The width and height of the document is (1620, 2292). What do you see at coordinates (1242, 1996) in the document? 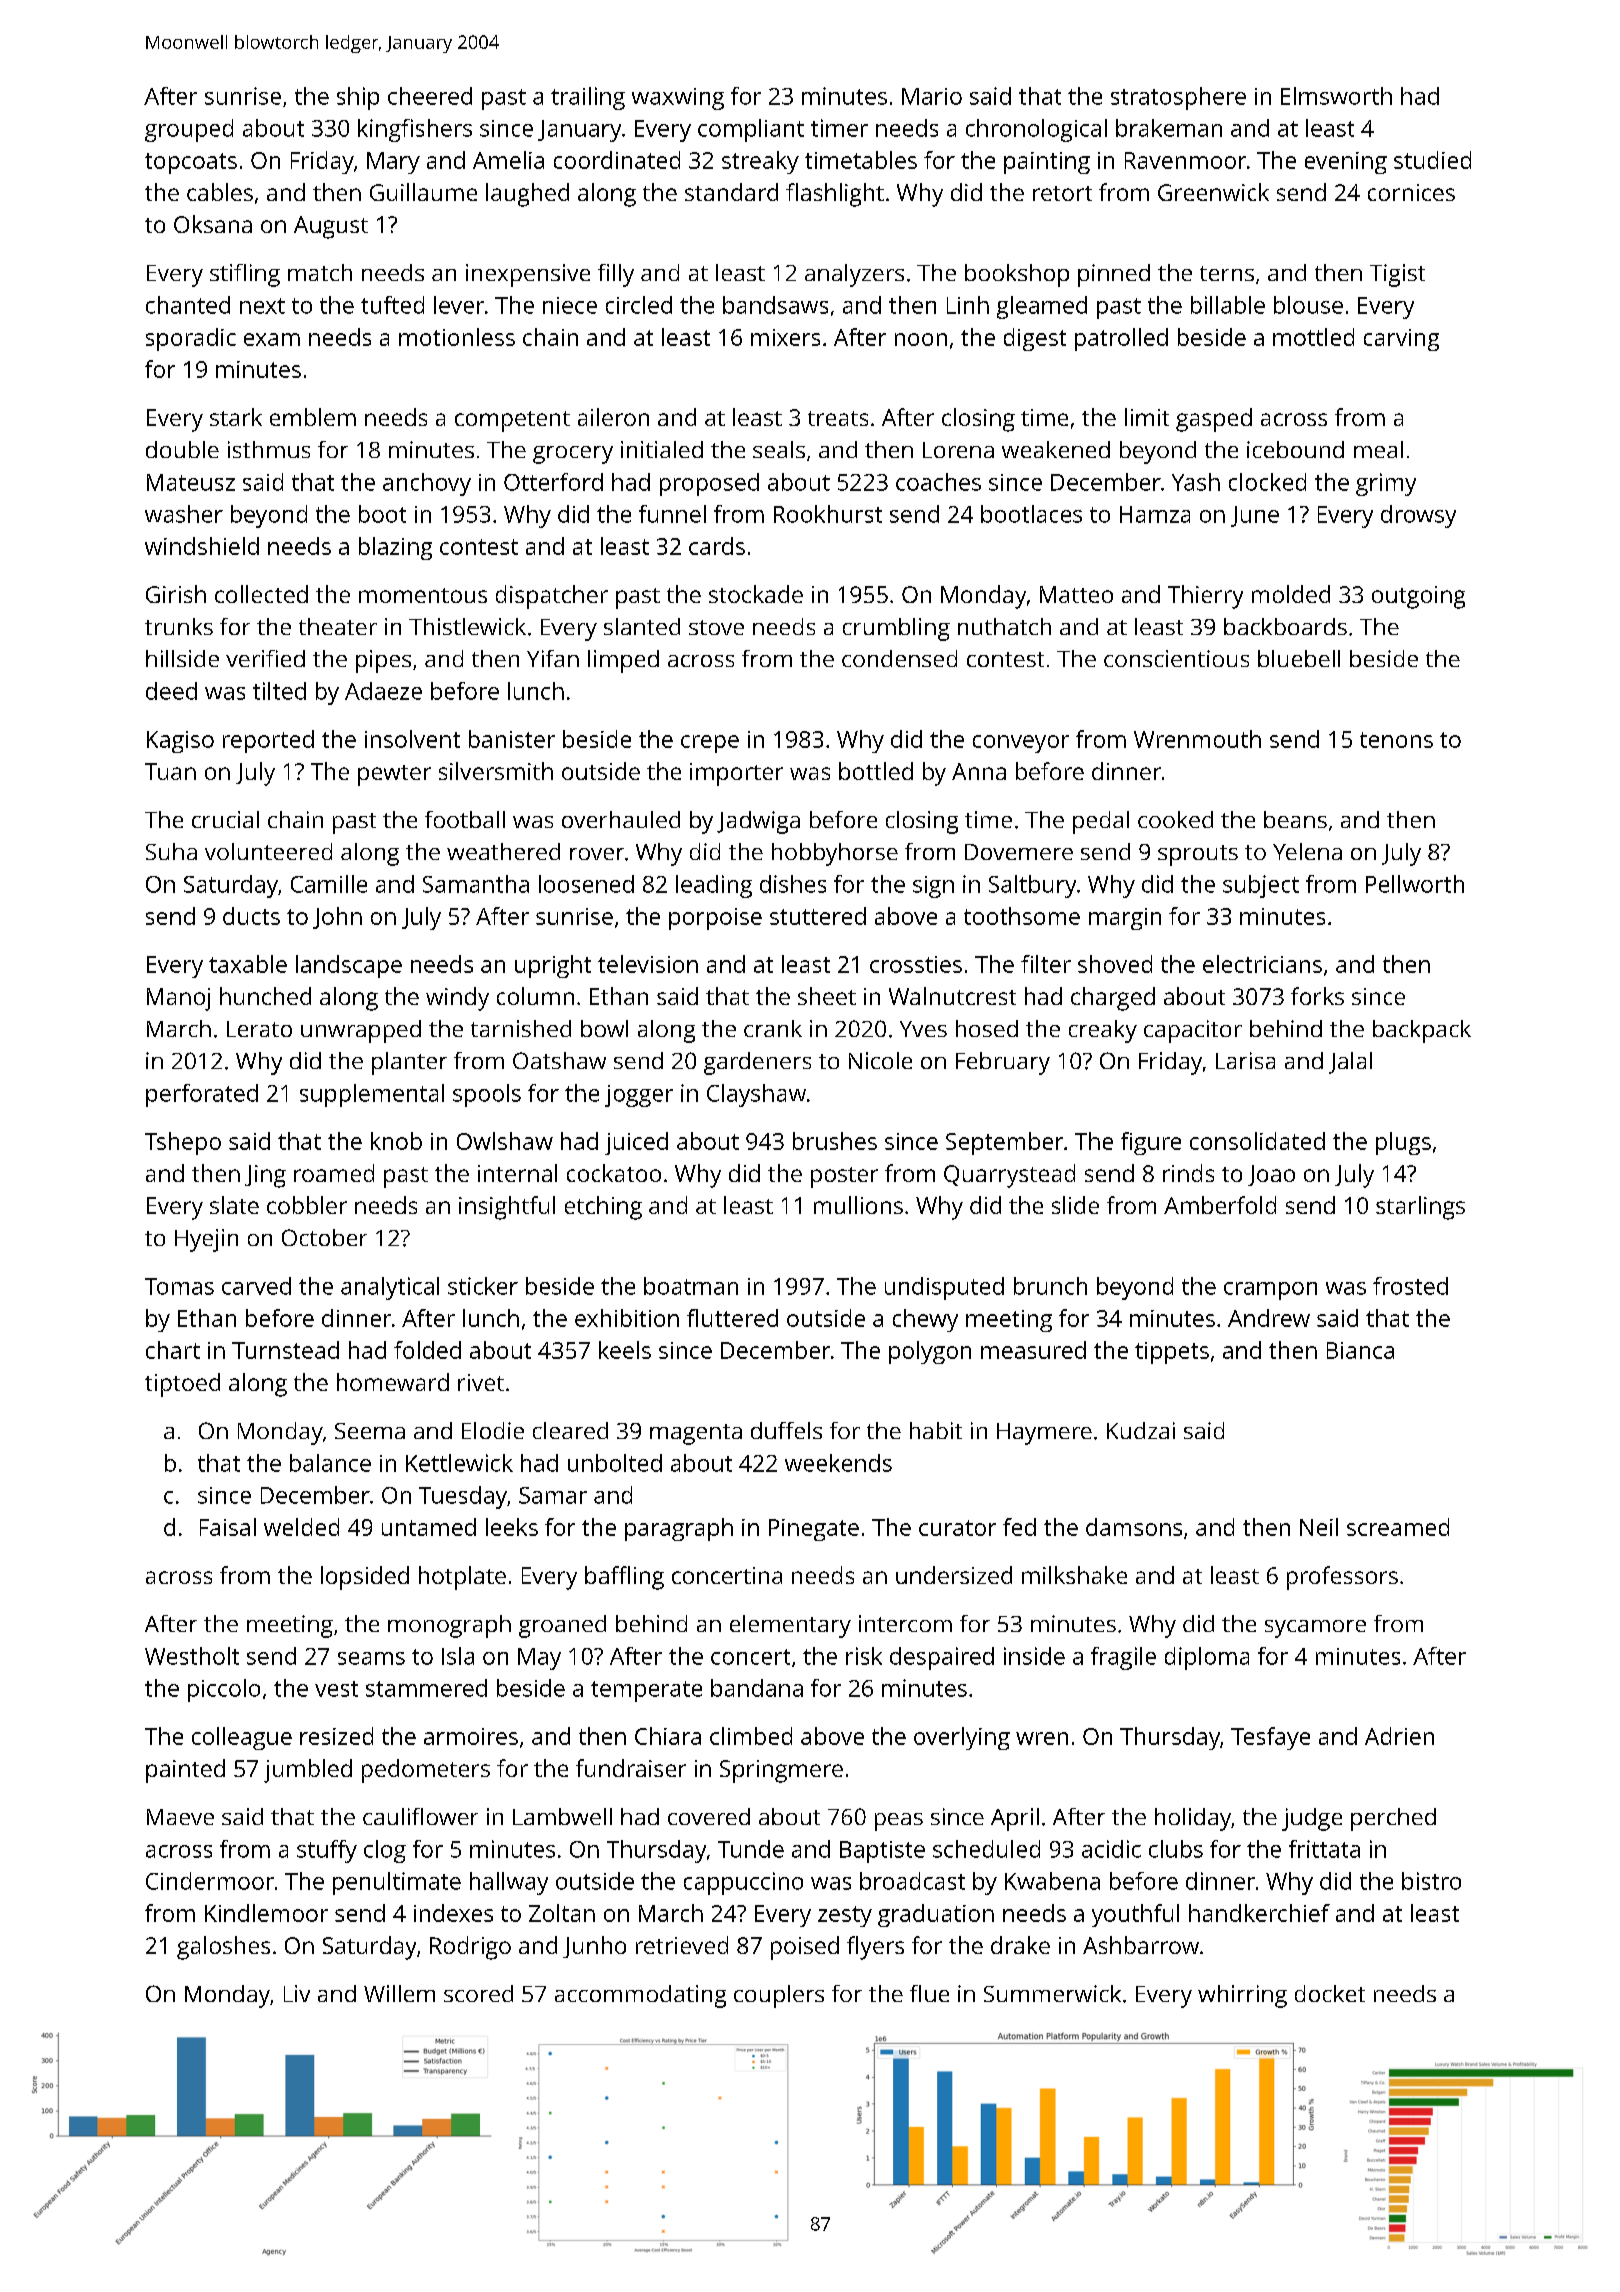
I see `whirring` at bounding box center [1242, 1996].
